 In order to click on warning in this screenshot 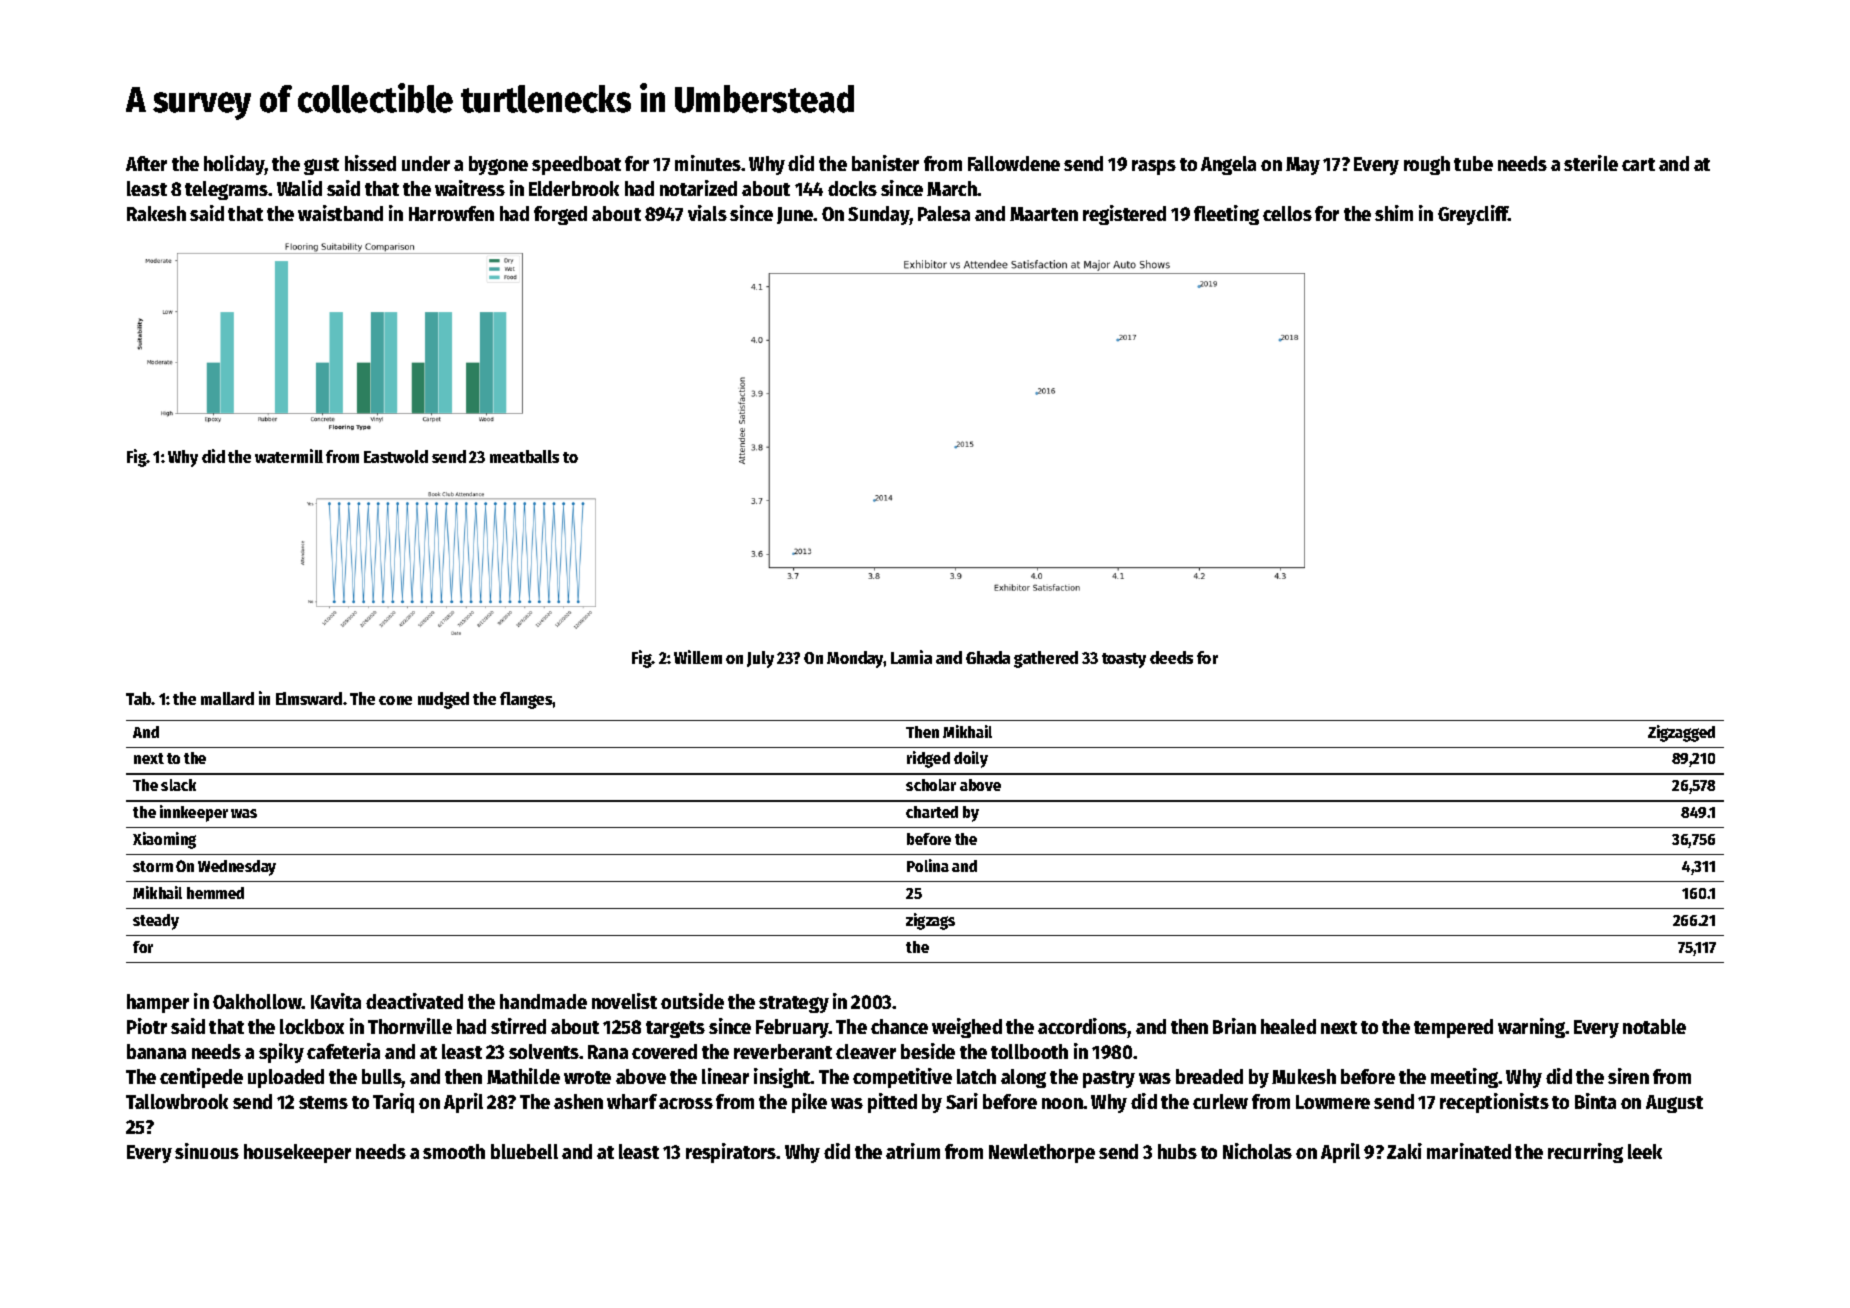, I will do `click(1531, 1028)`.
